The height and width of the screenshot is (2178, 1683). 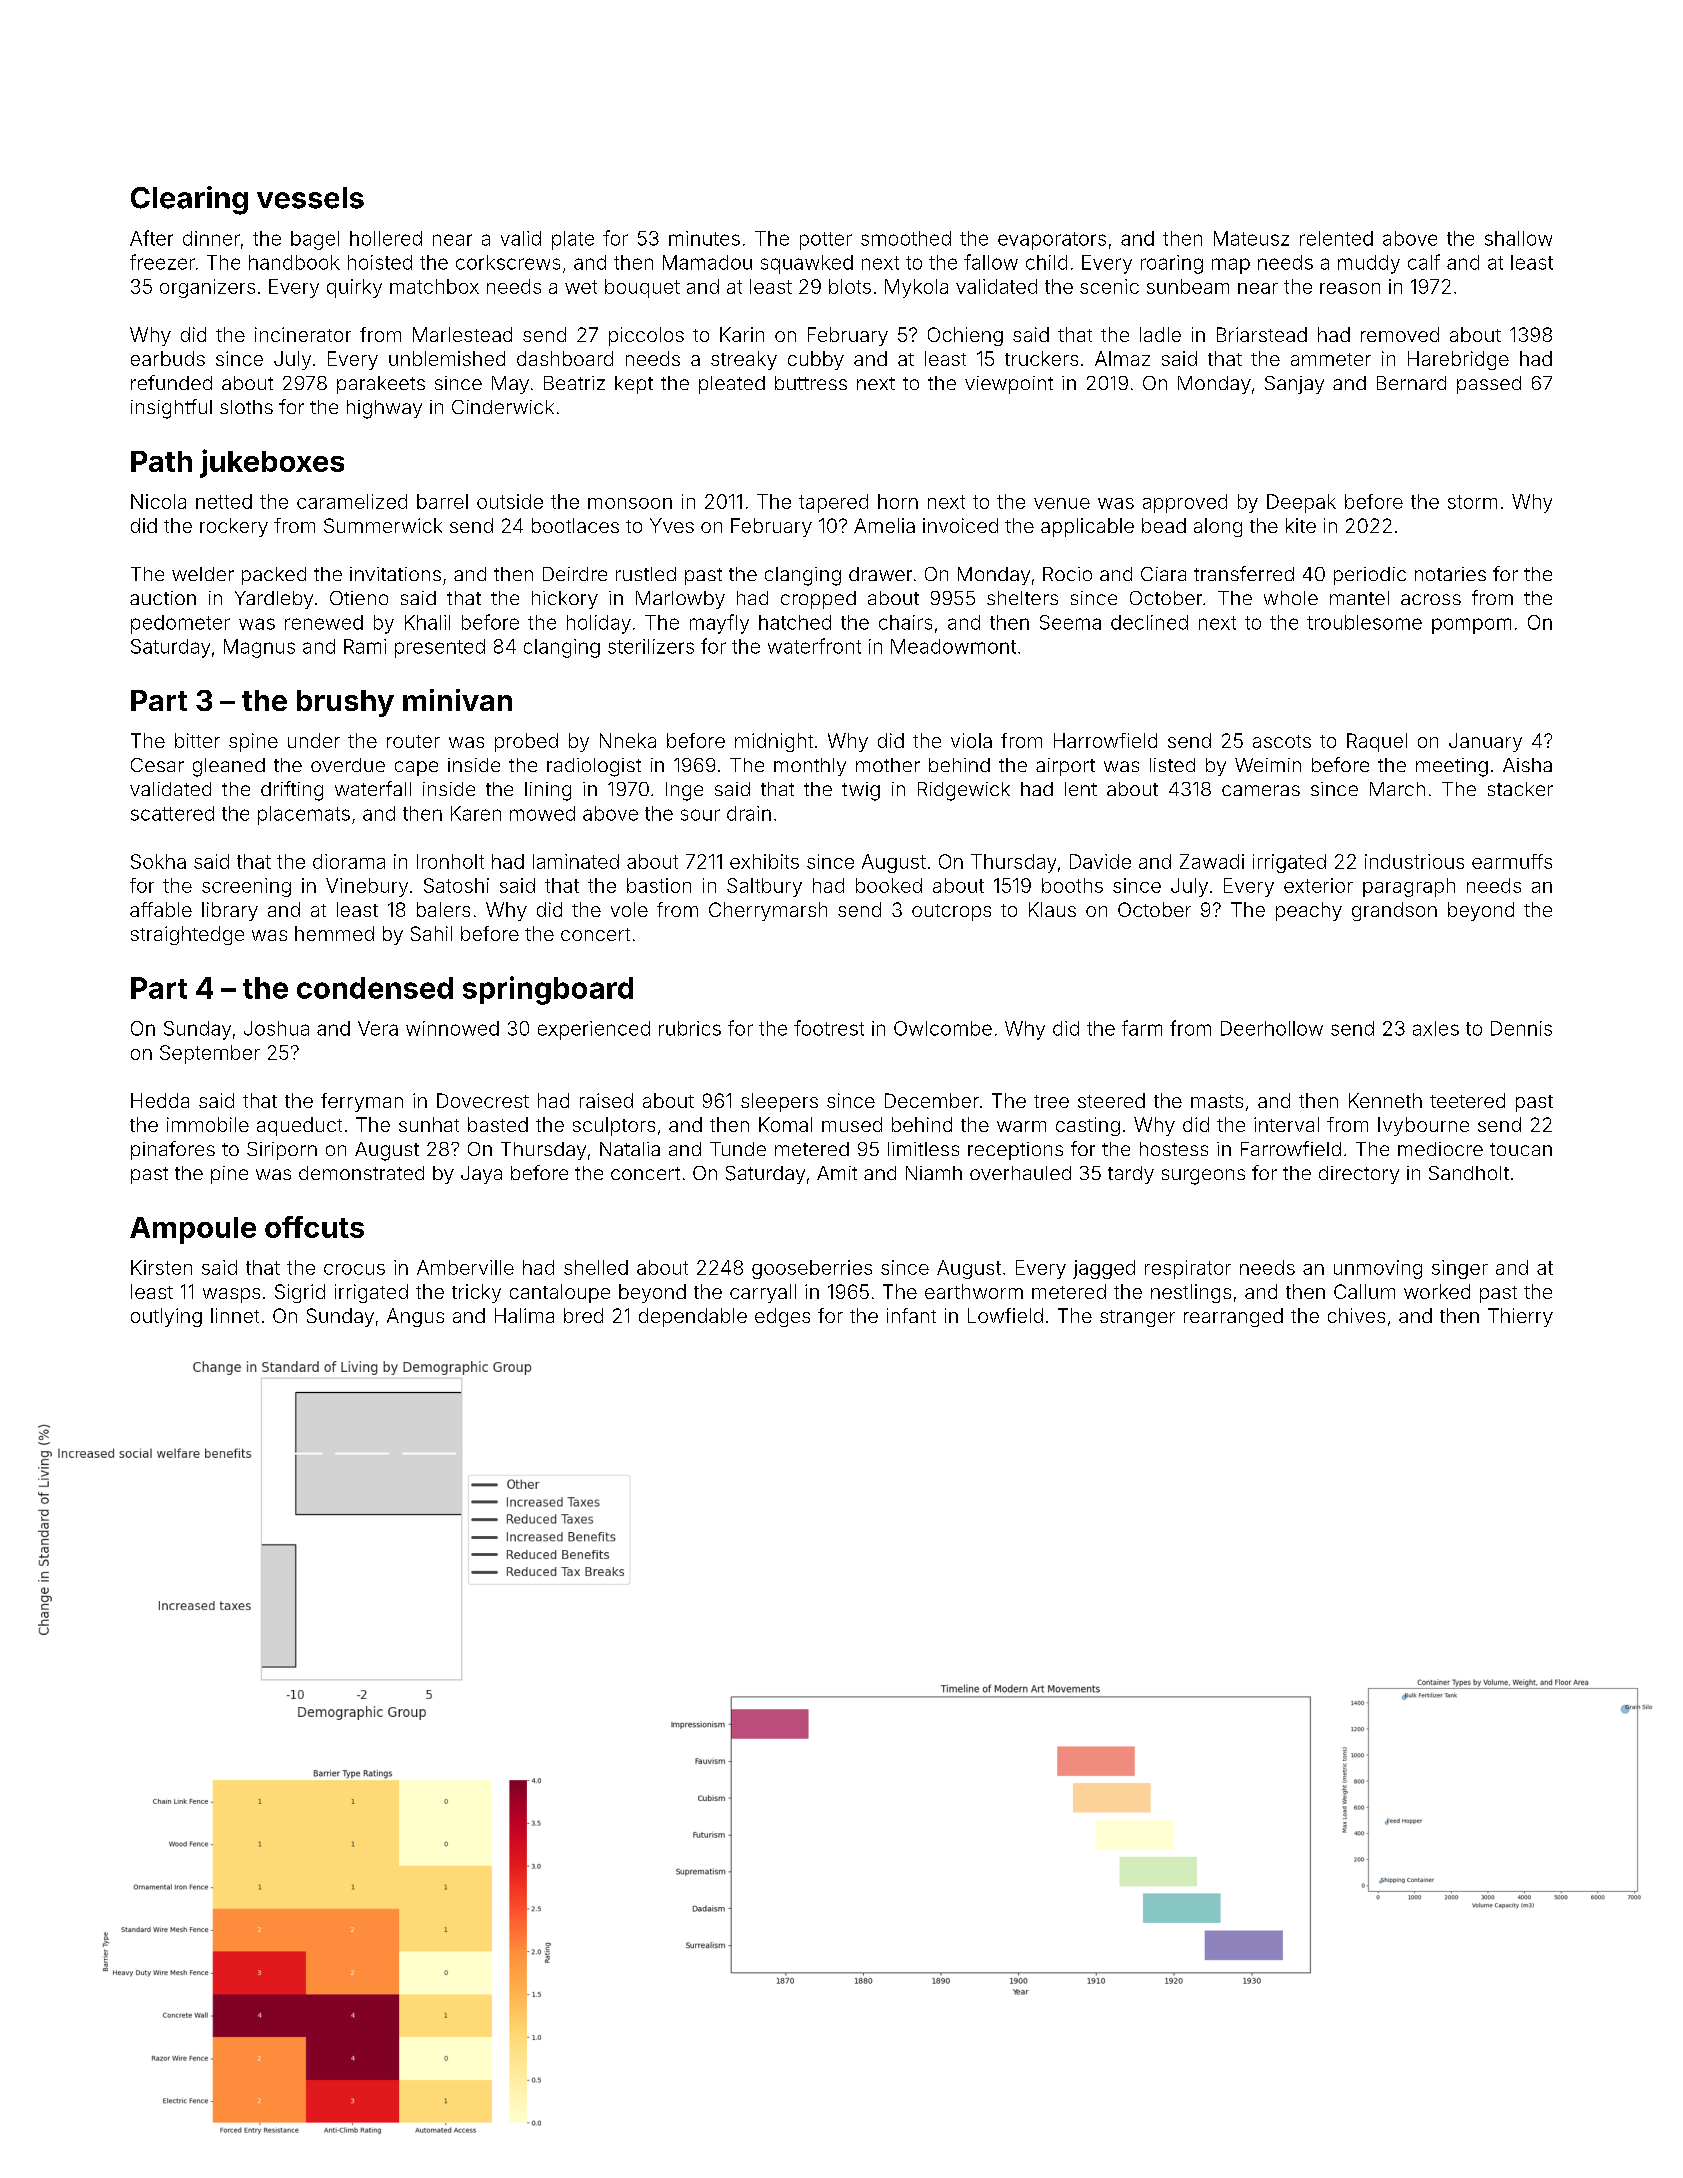 I want to click on packed, so click(x=274, y=576).
